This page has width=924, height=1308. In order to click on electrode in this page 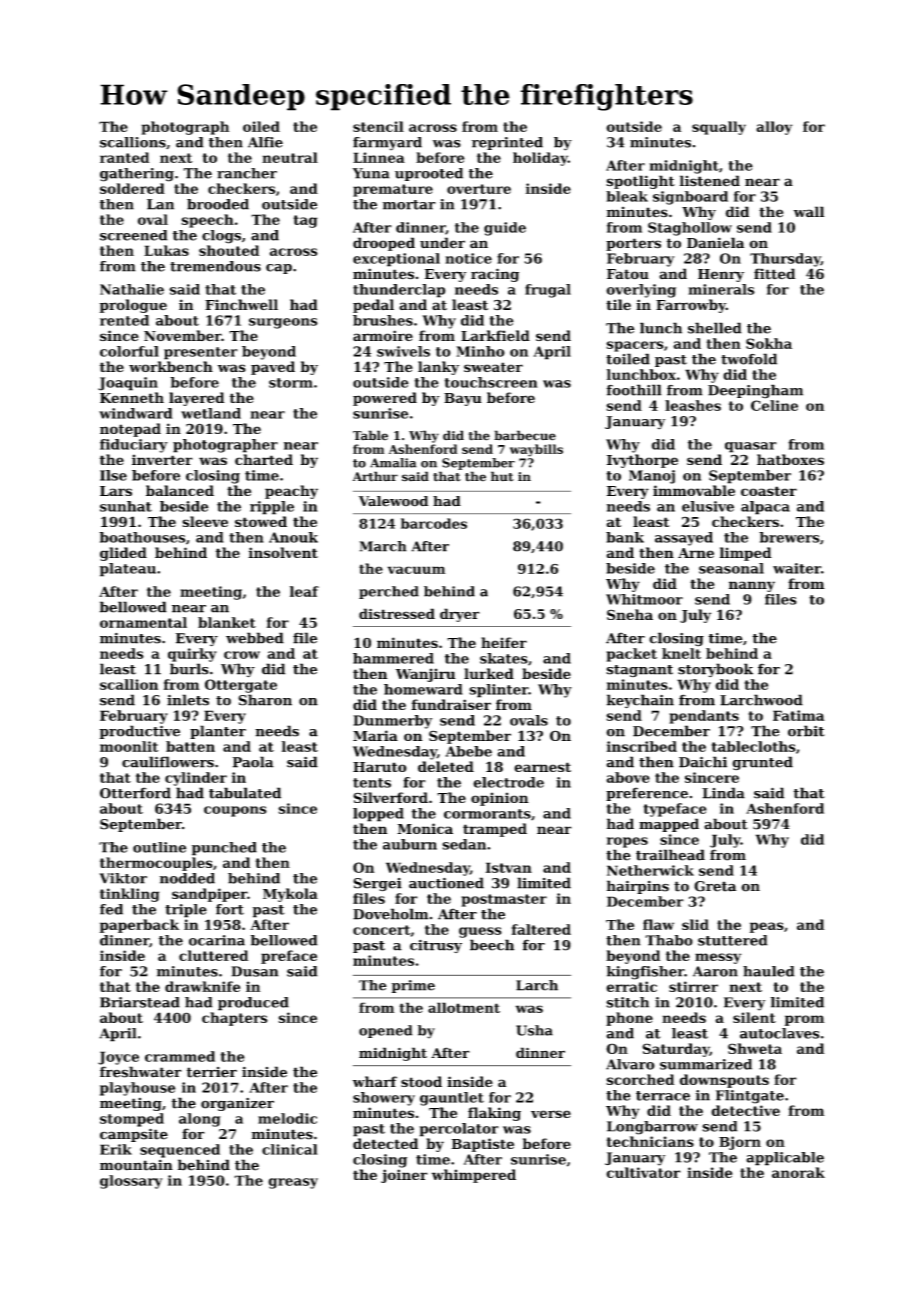, I will do `click(508, 782)`.
